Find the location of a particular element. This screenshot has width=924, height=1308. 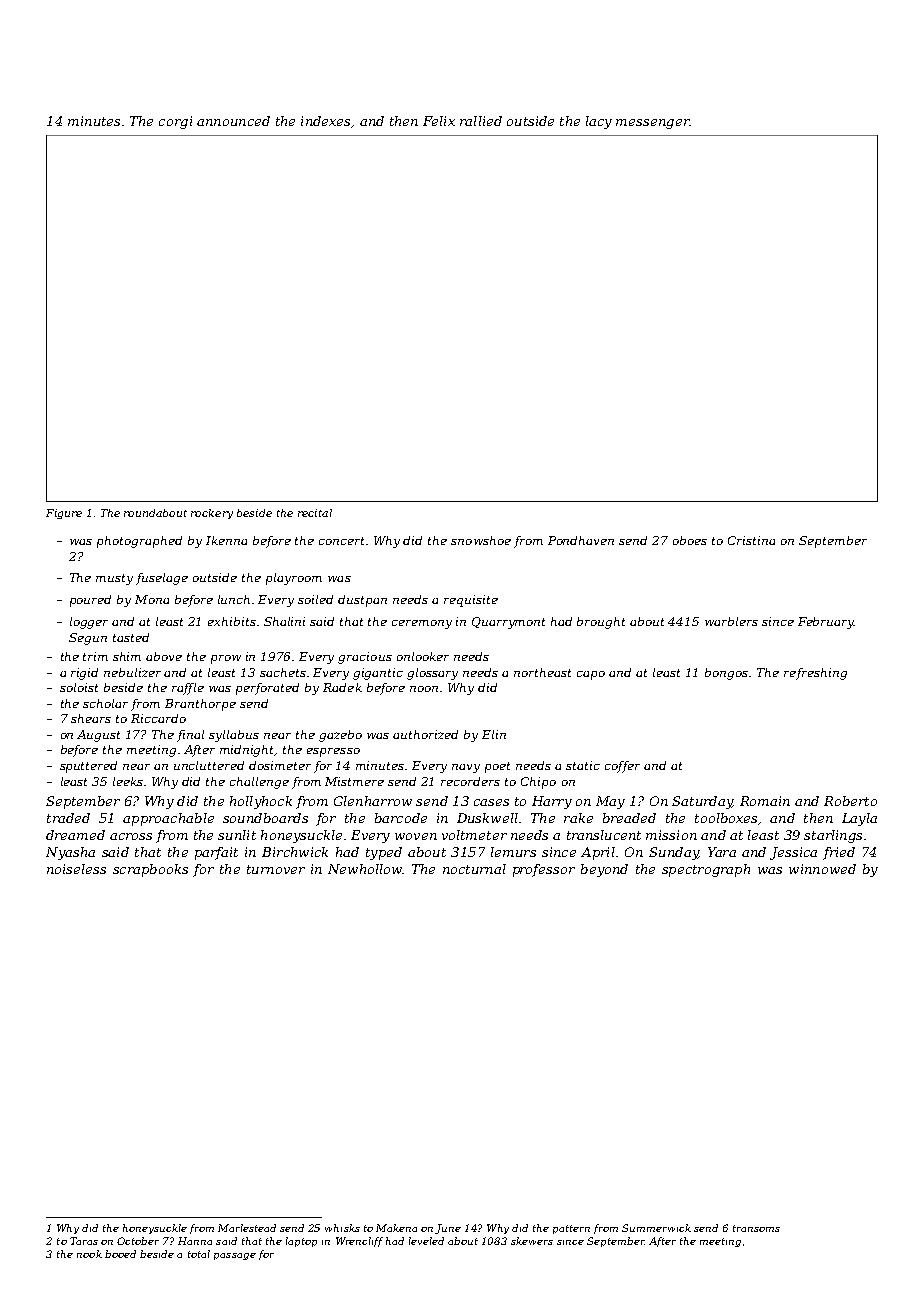

Ikenna is located at coordinates (226, 540).
